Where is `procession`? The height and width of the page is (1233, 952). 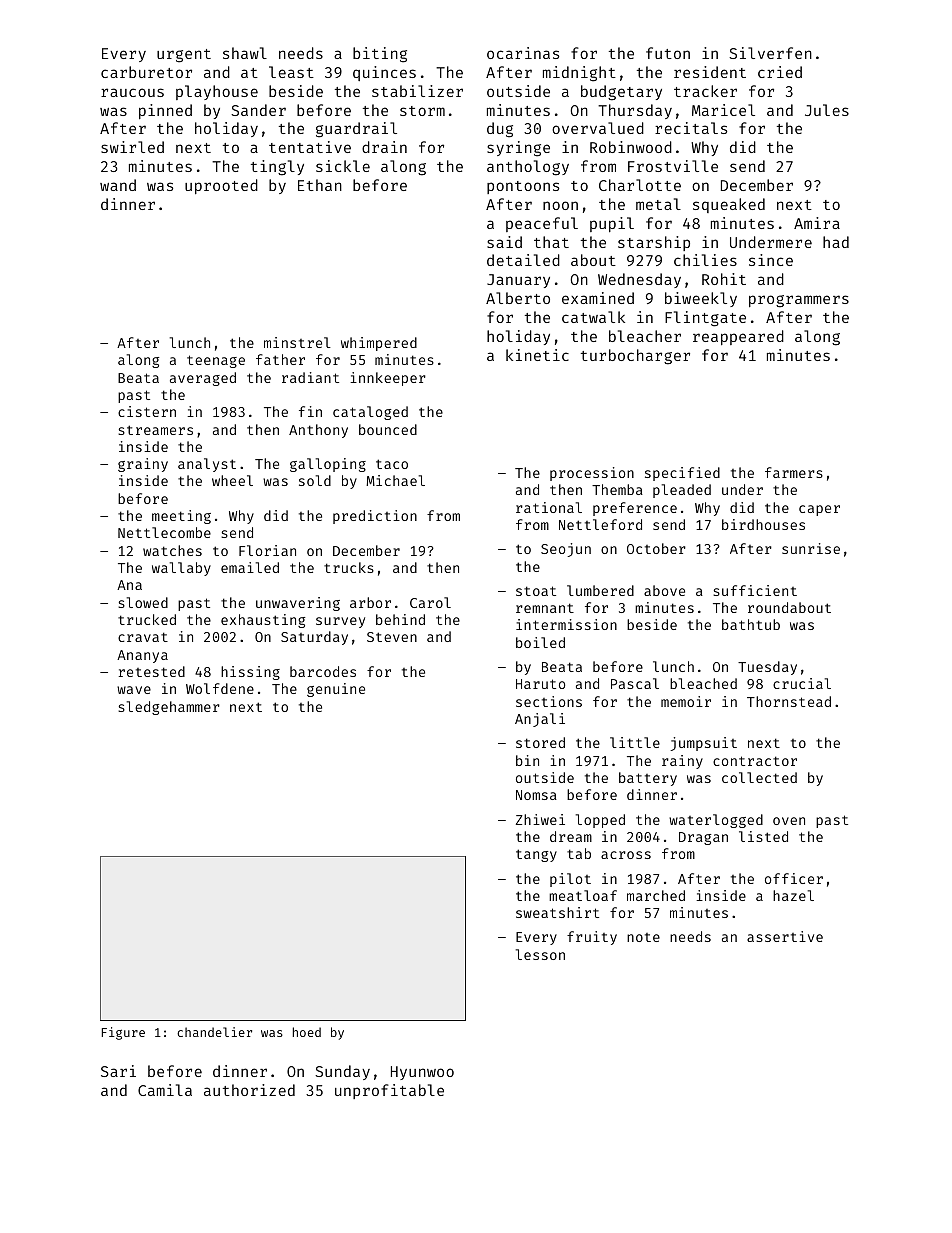
procession is located at coordinates (592, 474).
